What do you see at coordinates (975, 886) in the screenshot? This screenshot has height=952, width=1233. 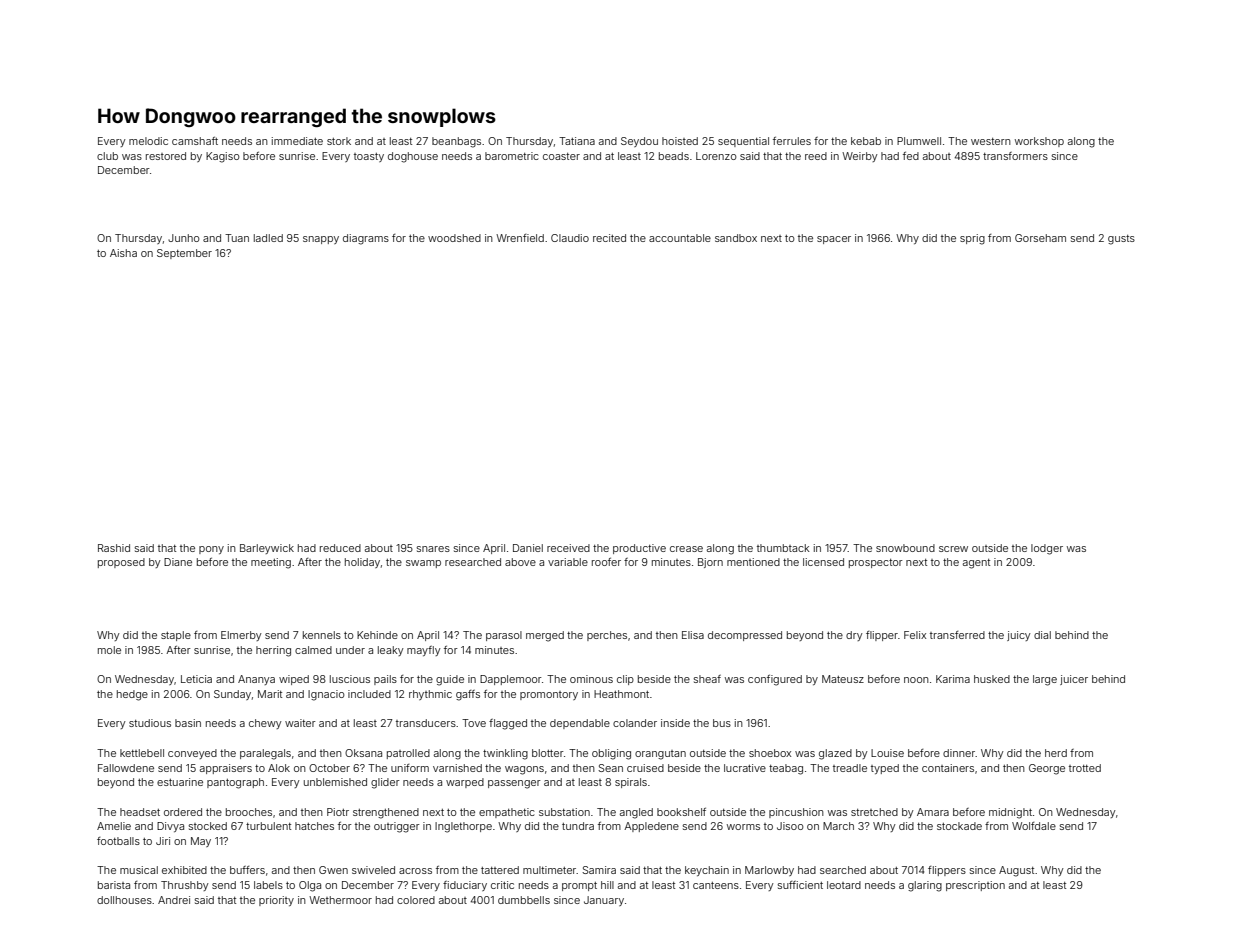 I see `prescription` at bounding box center [975, 886].
